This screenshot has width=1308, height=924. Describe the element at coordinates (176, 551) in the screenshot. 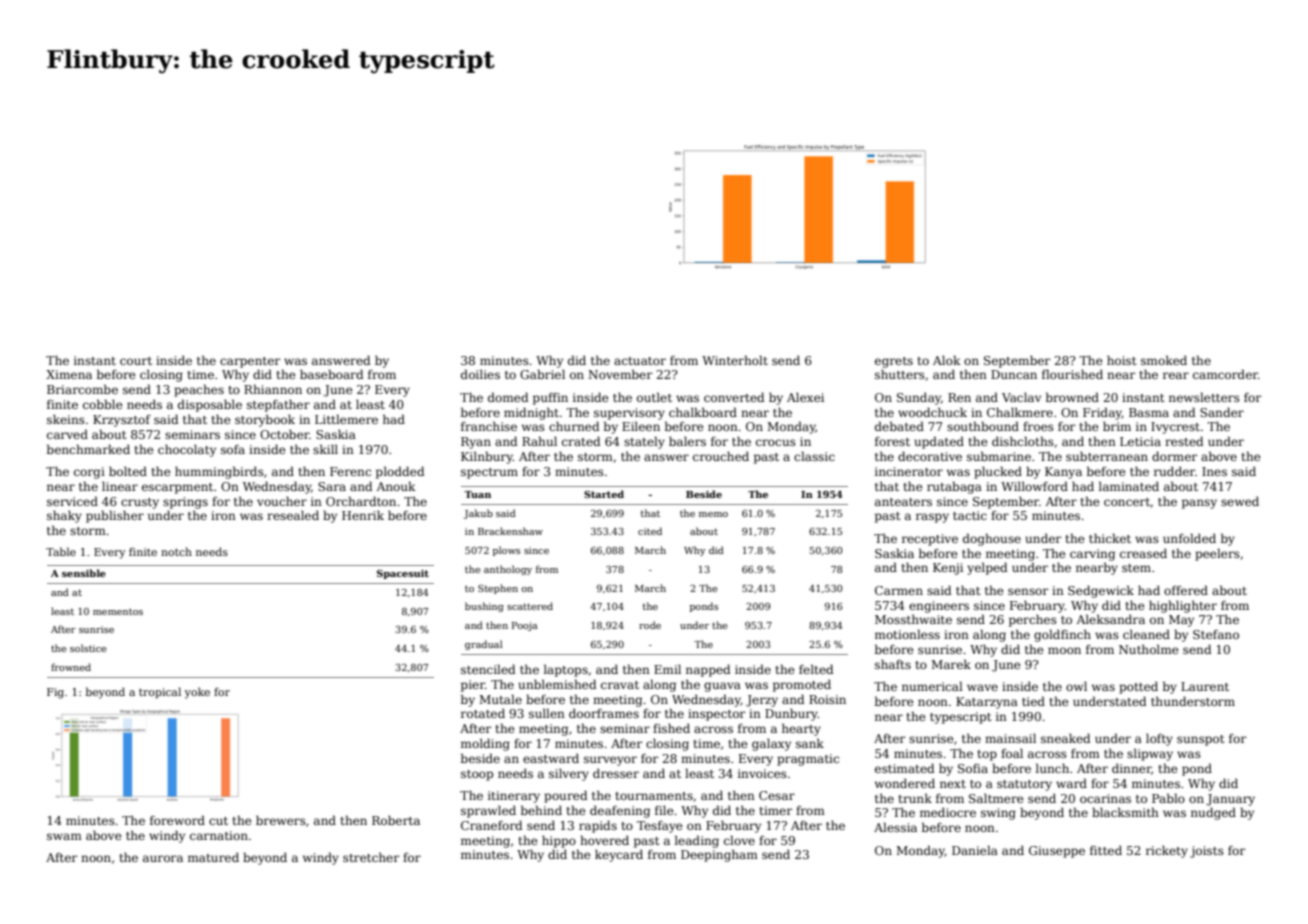

I see `notch` at that location.
